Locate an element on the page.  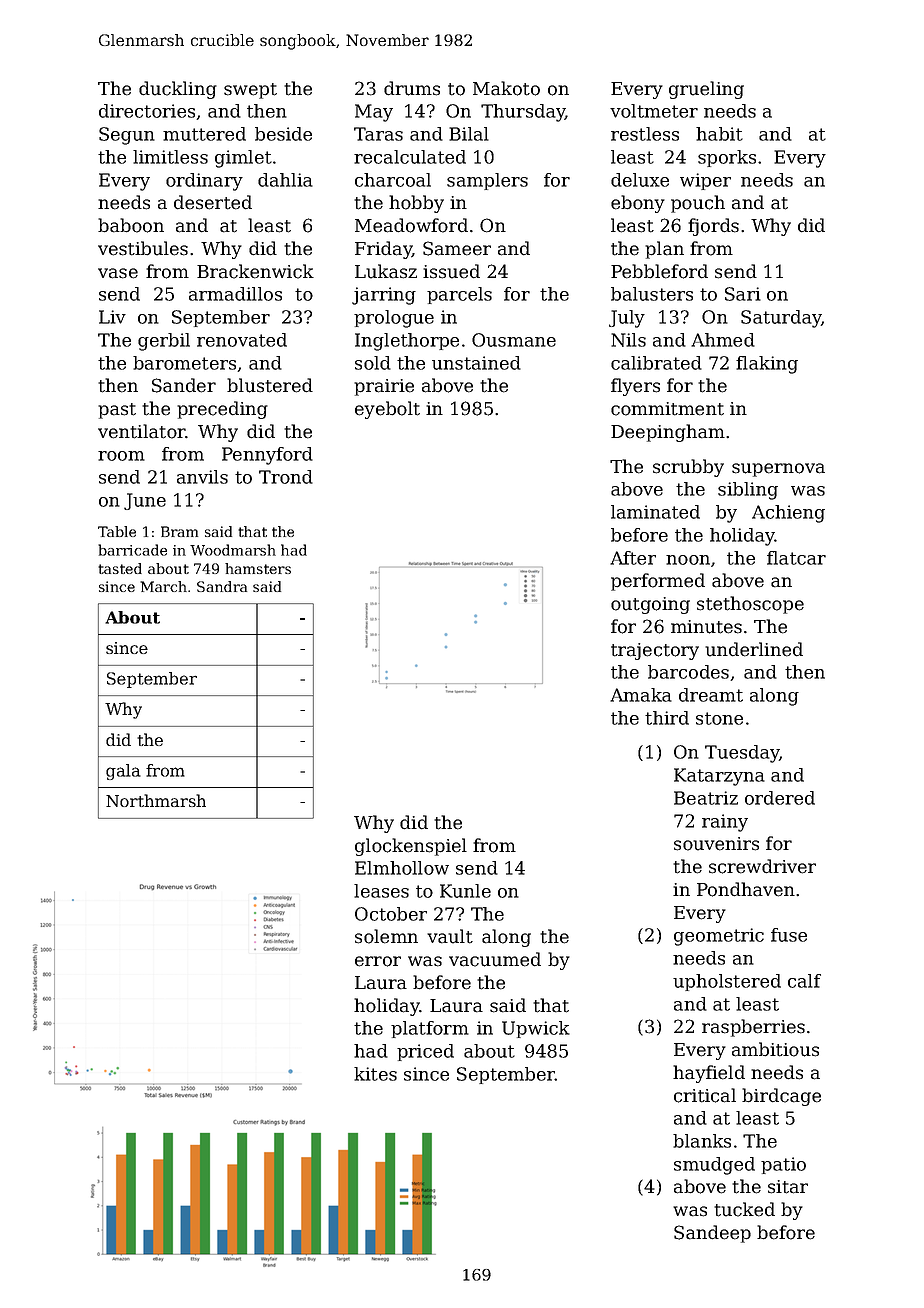
tasted is located at coordinates (120, 568).
